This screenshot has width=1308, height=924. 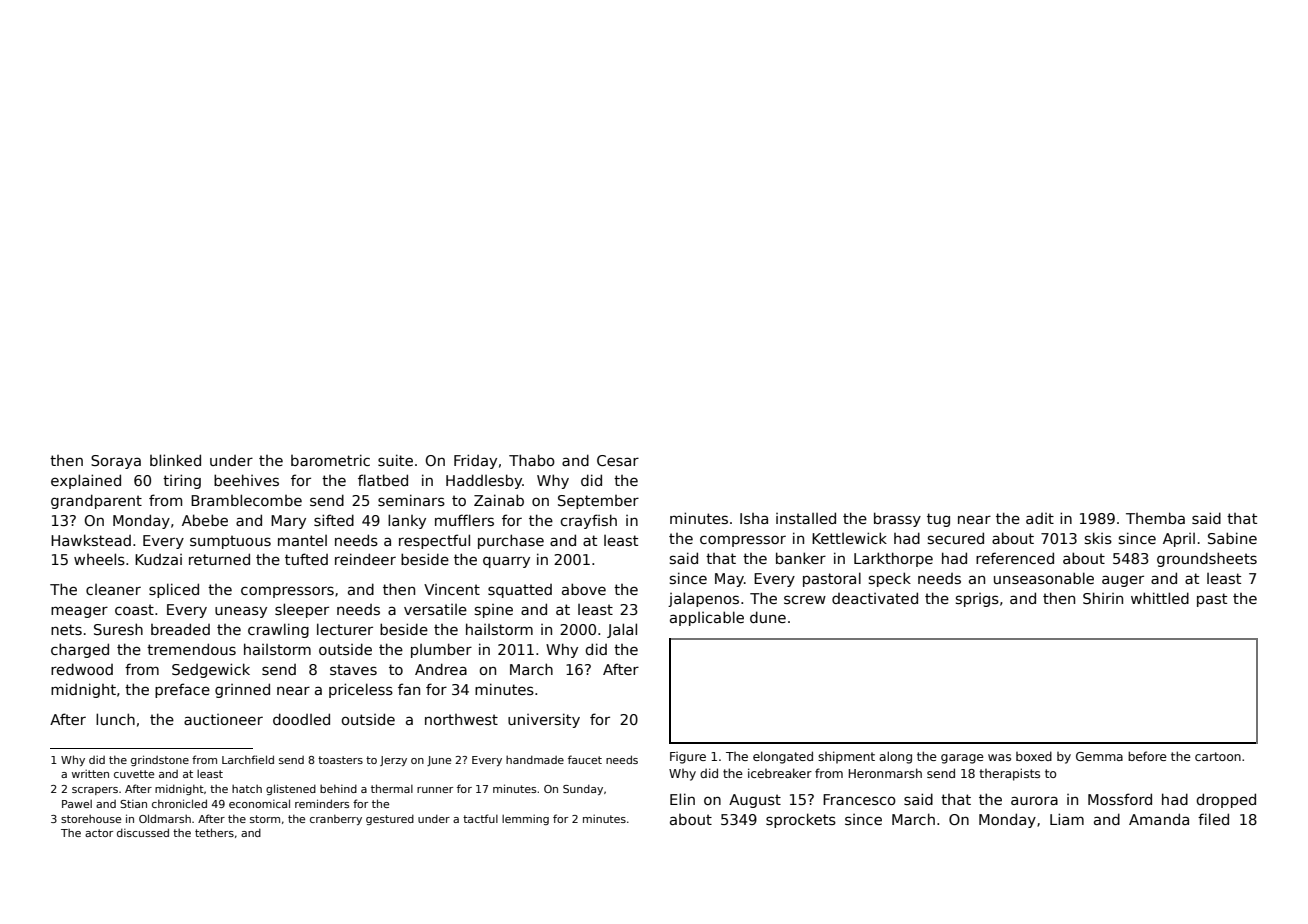 I want to click on Shirin, so click(x=1103, y=598).
